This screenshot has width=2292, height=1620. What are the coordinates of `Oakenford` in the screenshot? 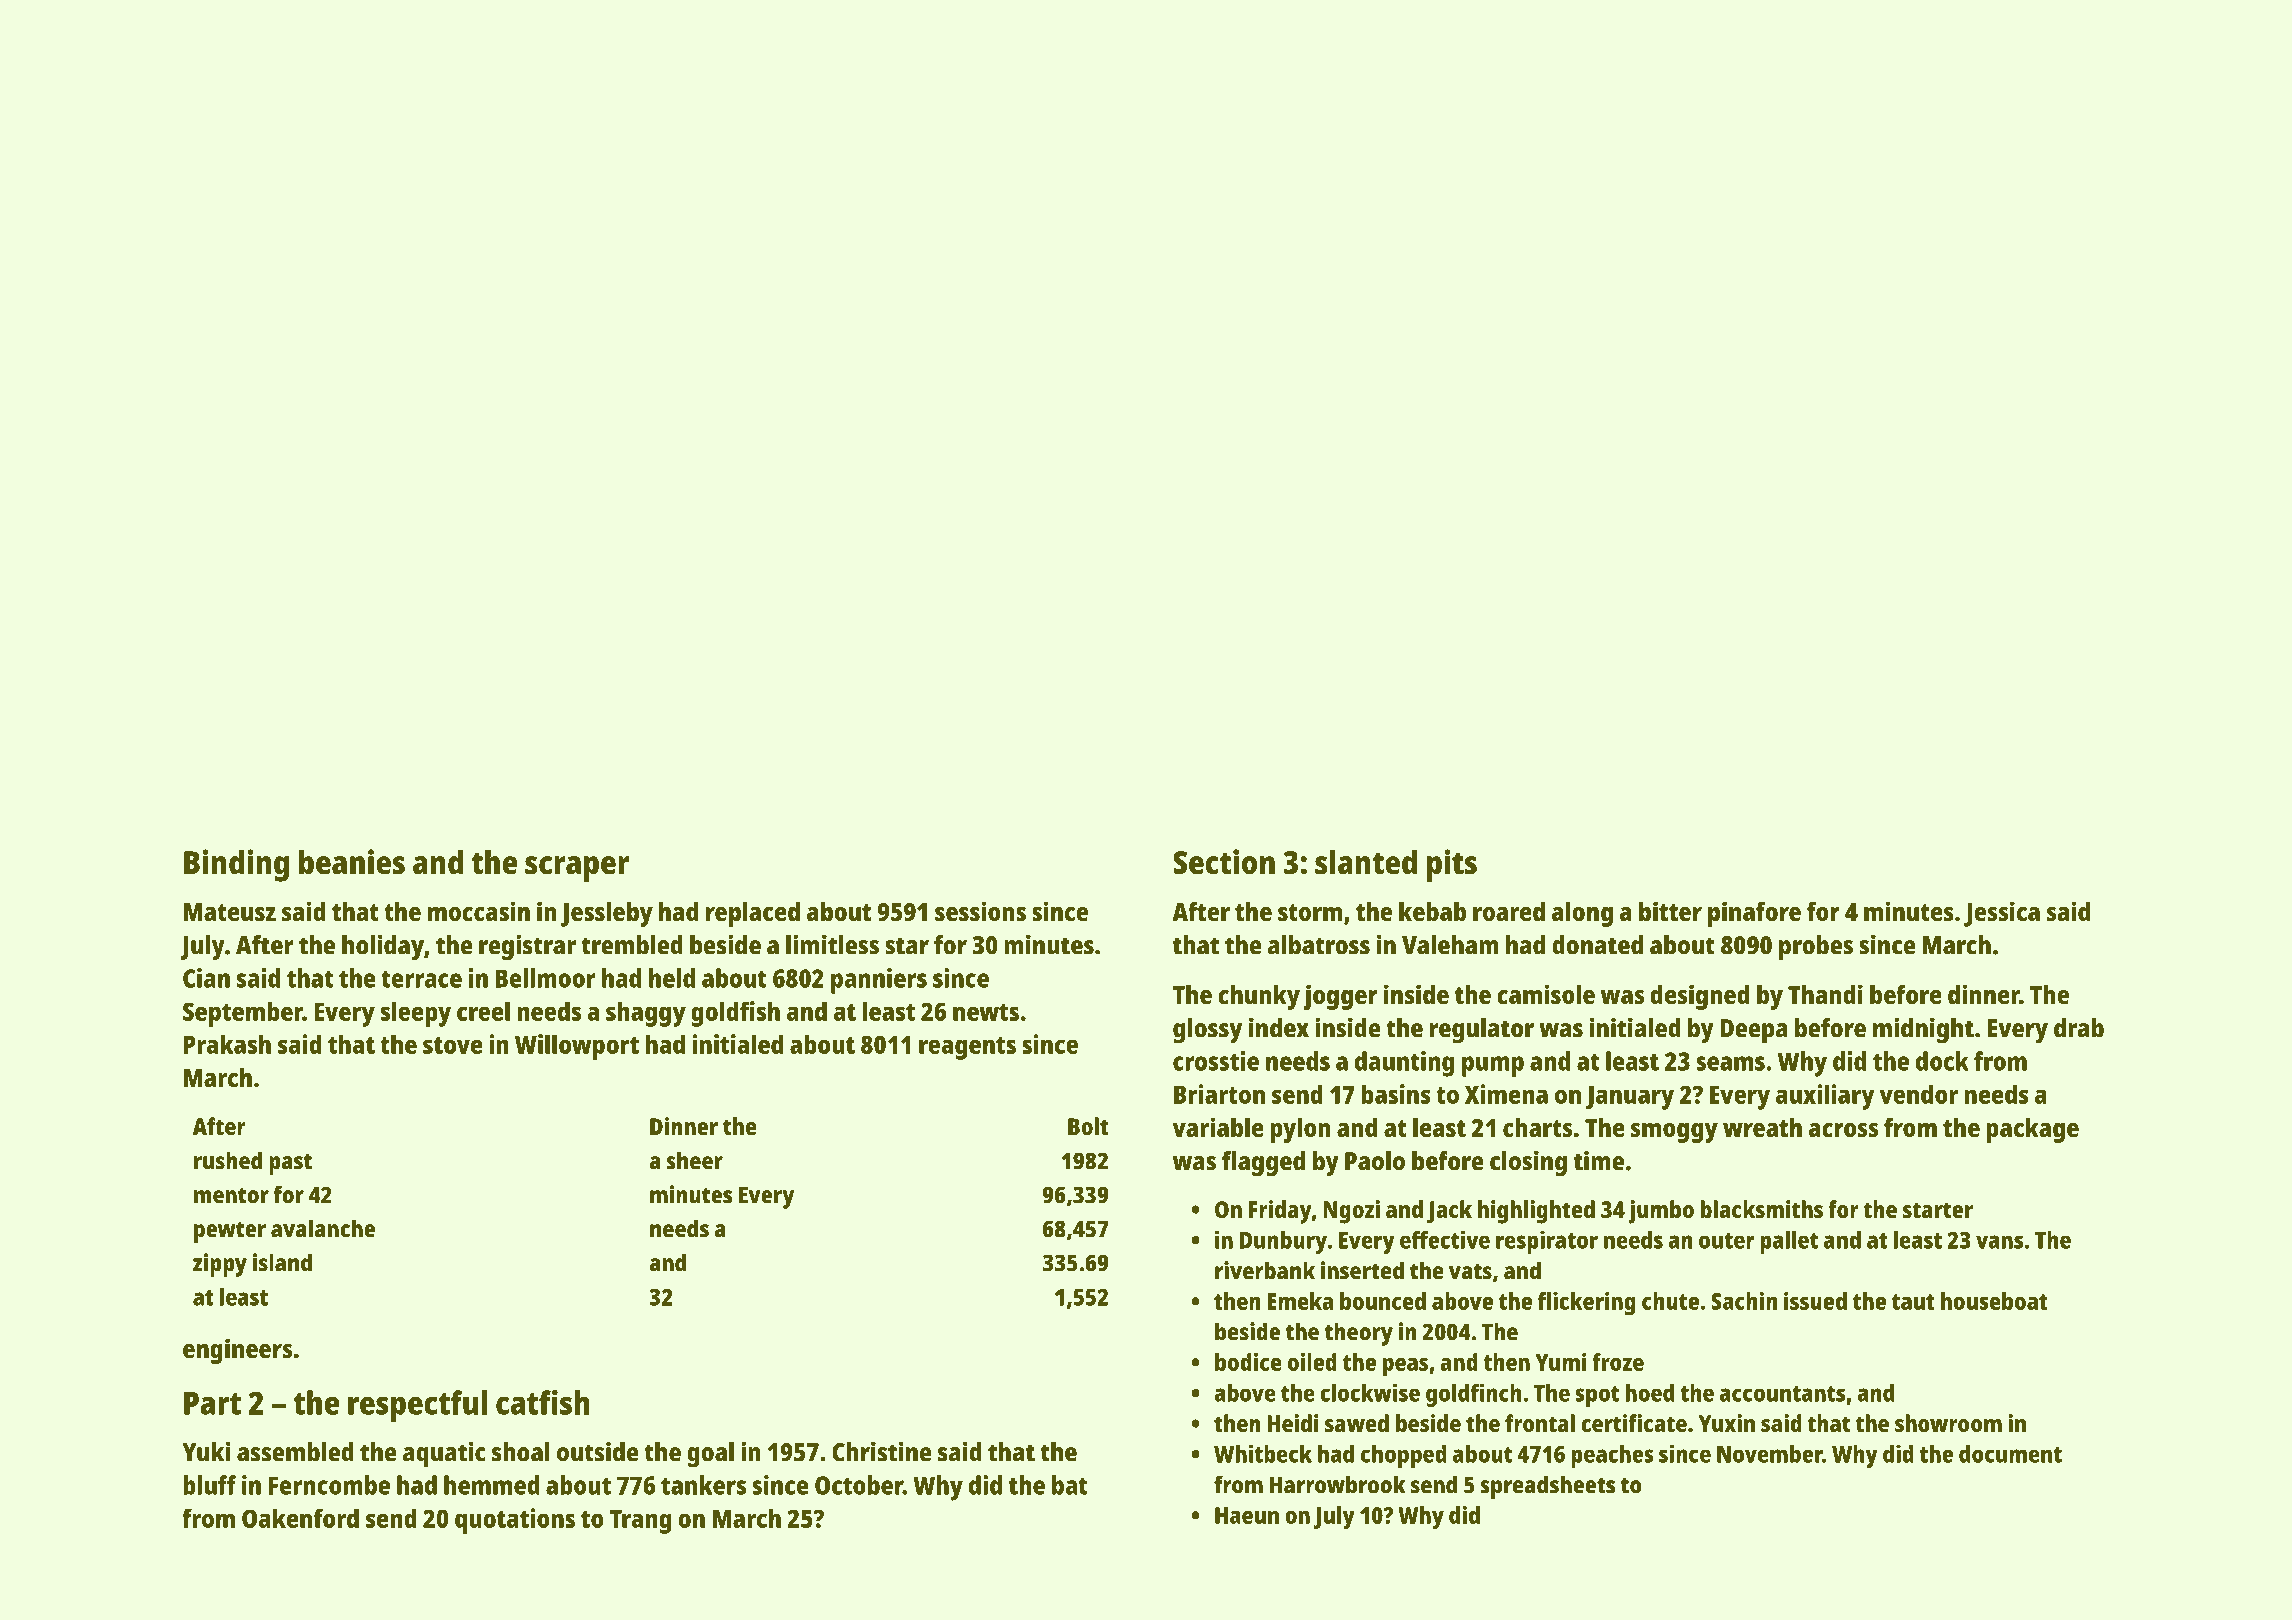 It's located at (300, 1518).
